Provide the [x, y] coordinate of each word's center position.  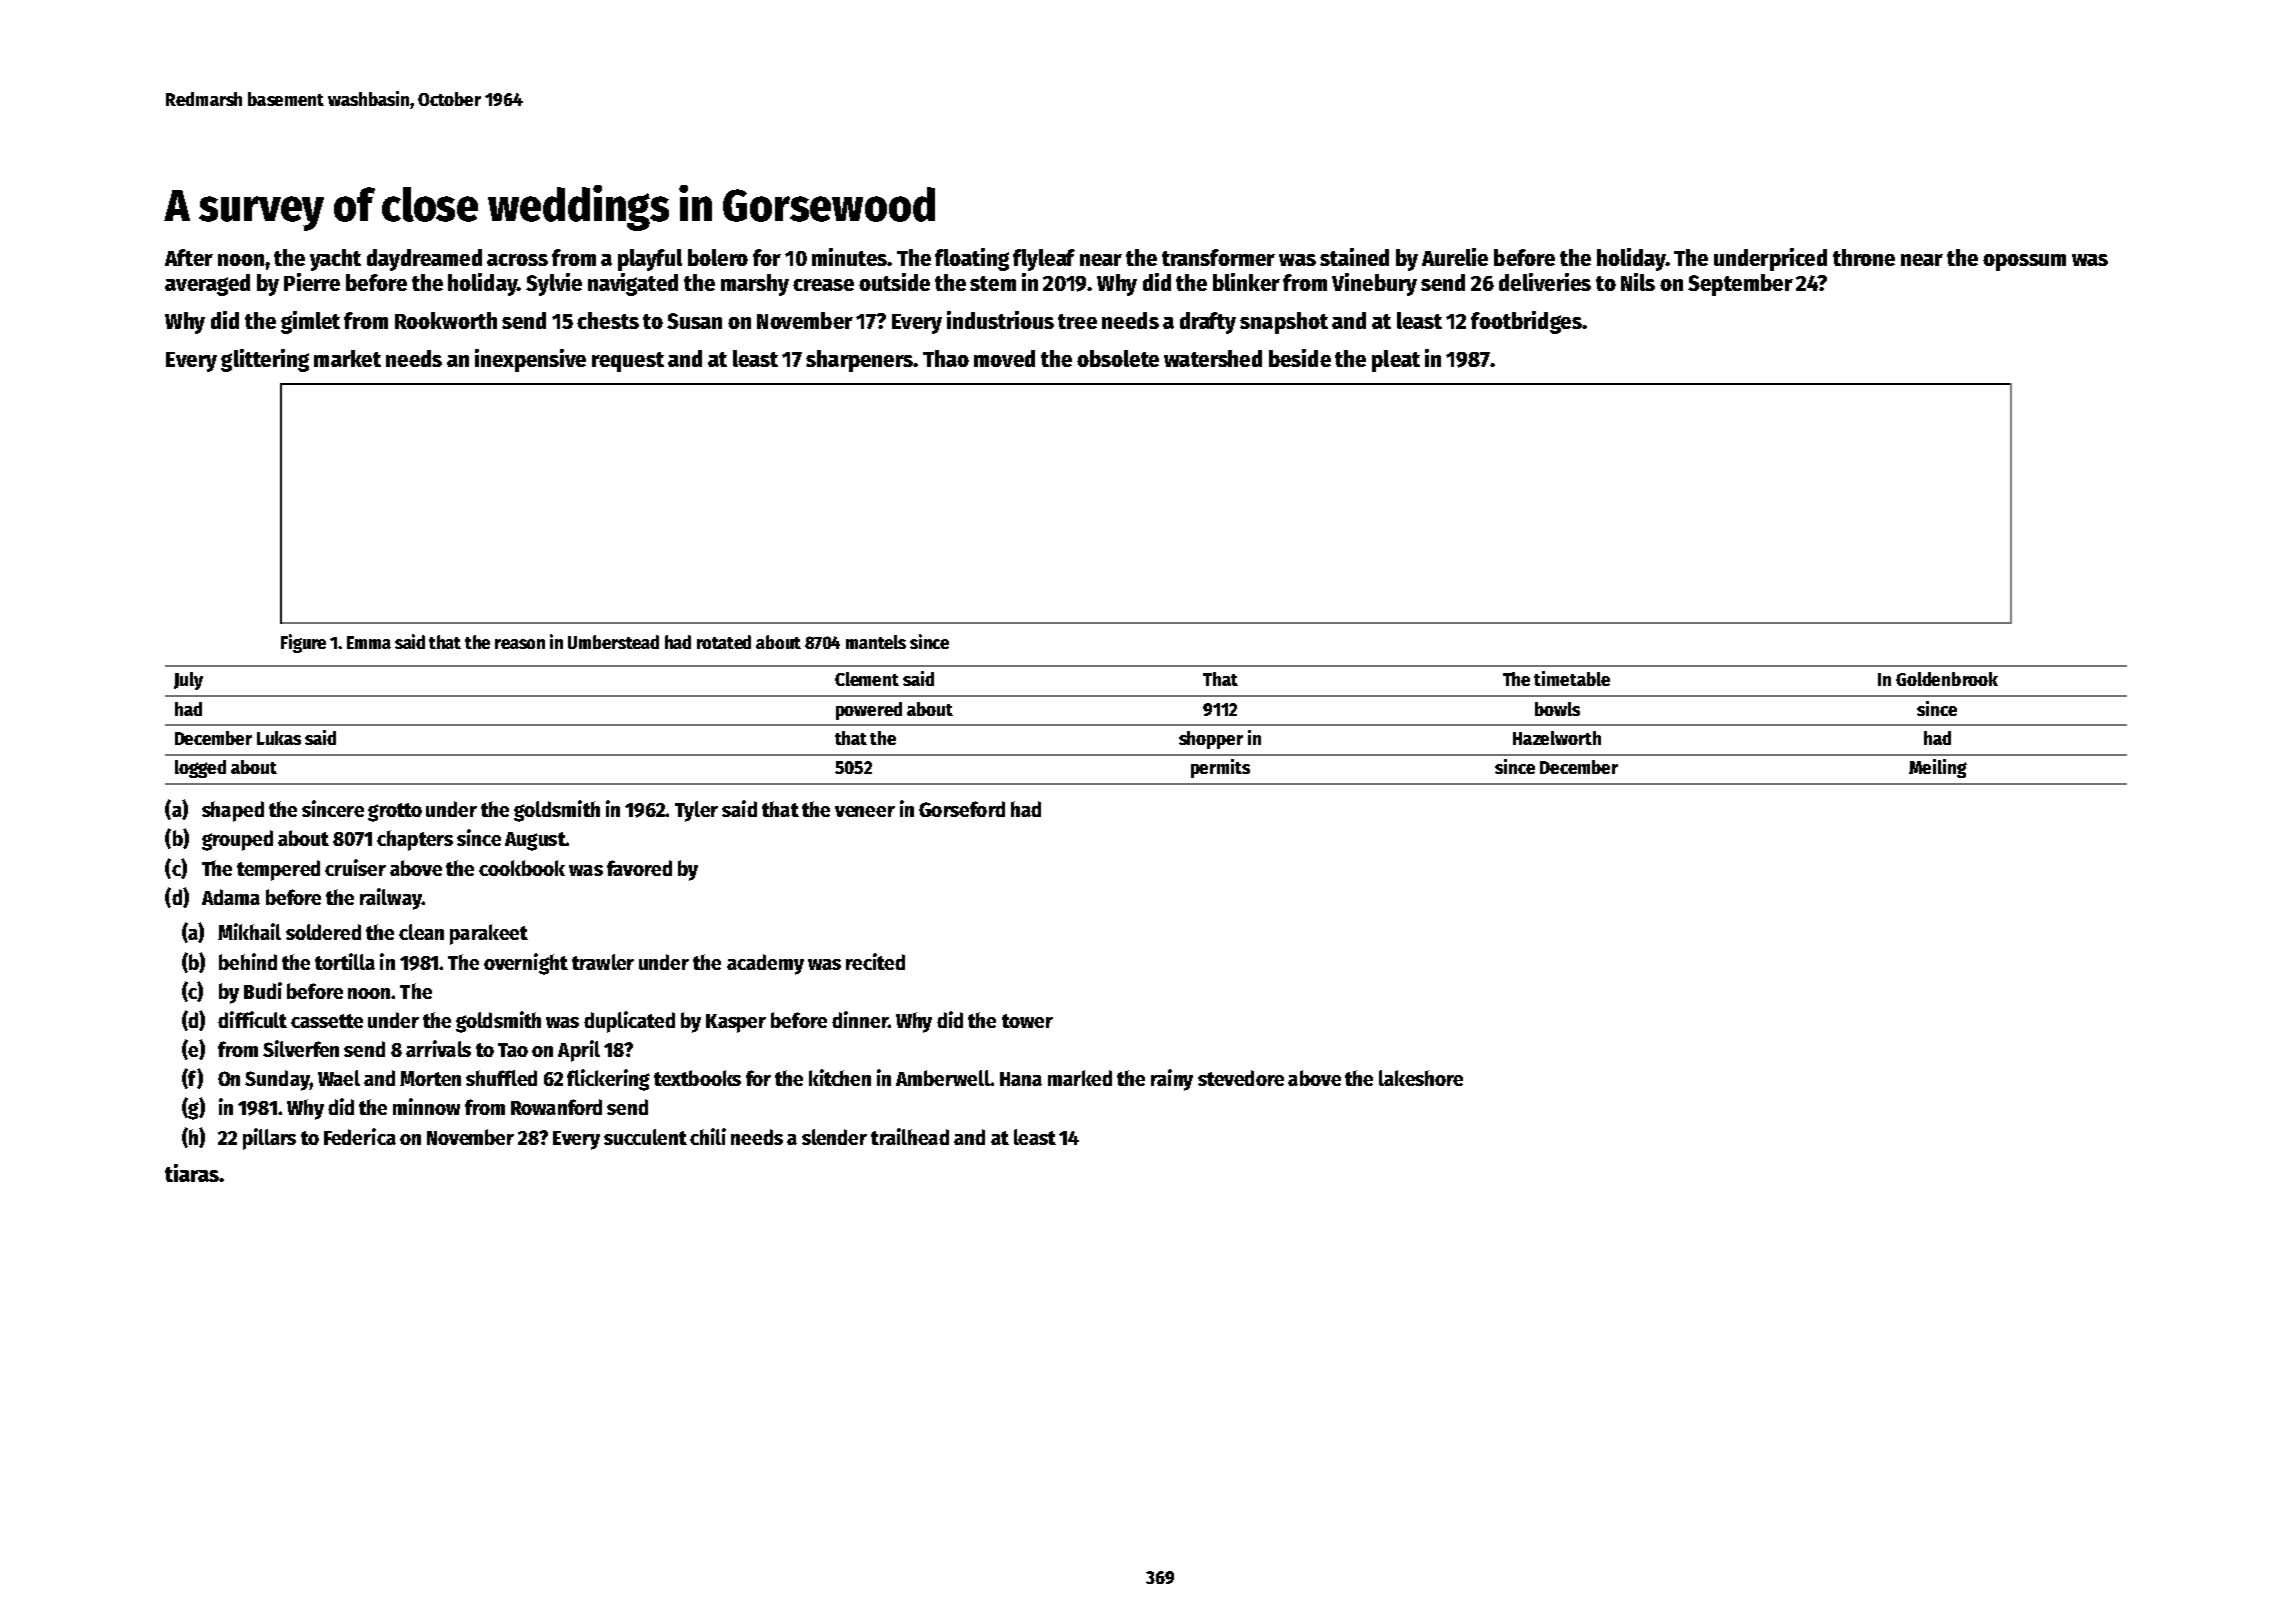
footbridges [1526, 322]
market [347, 358]
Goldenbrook [1947, 679]
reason [520, 644]
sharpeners [859, 361]
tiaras [192, 1173]
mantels [876, 642]
